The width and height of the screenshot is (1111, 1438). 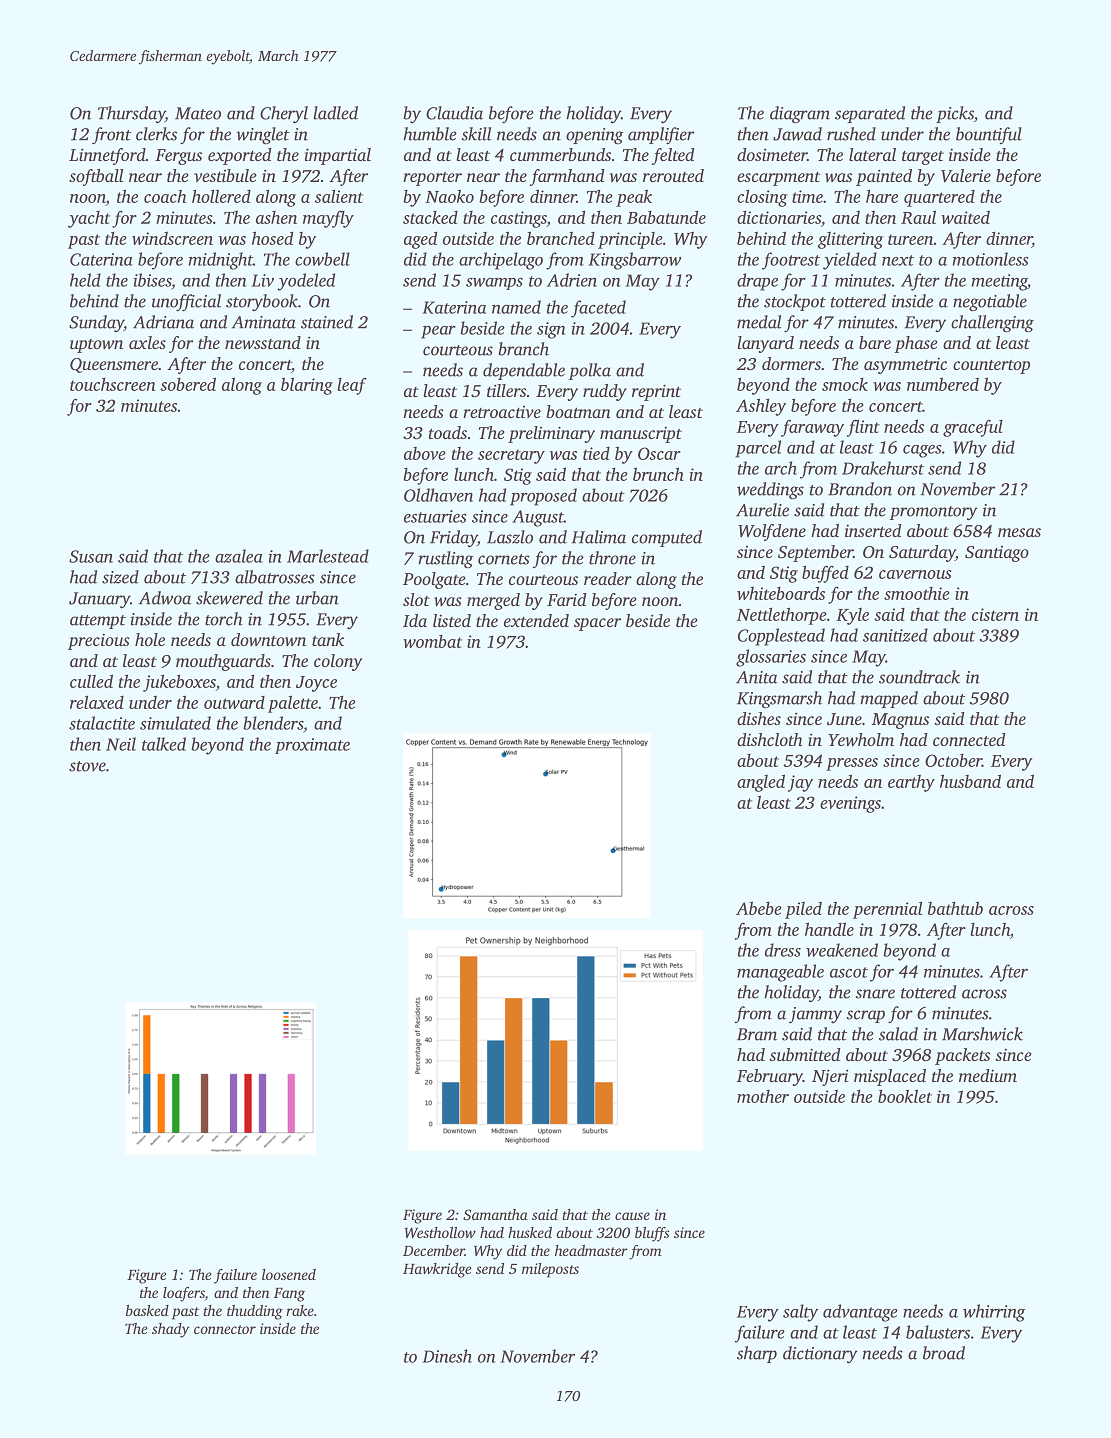 I want to click on graceful, so click(x=973, y=428).
